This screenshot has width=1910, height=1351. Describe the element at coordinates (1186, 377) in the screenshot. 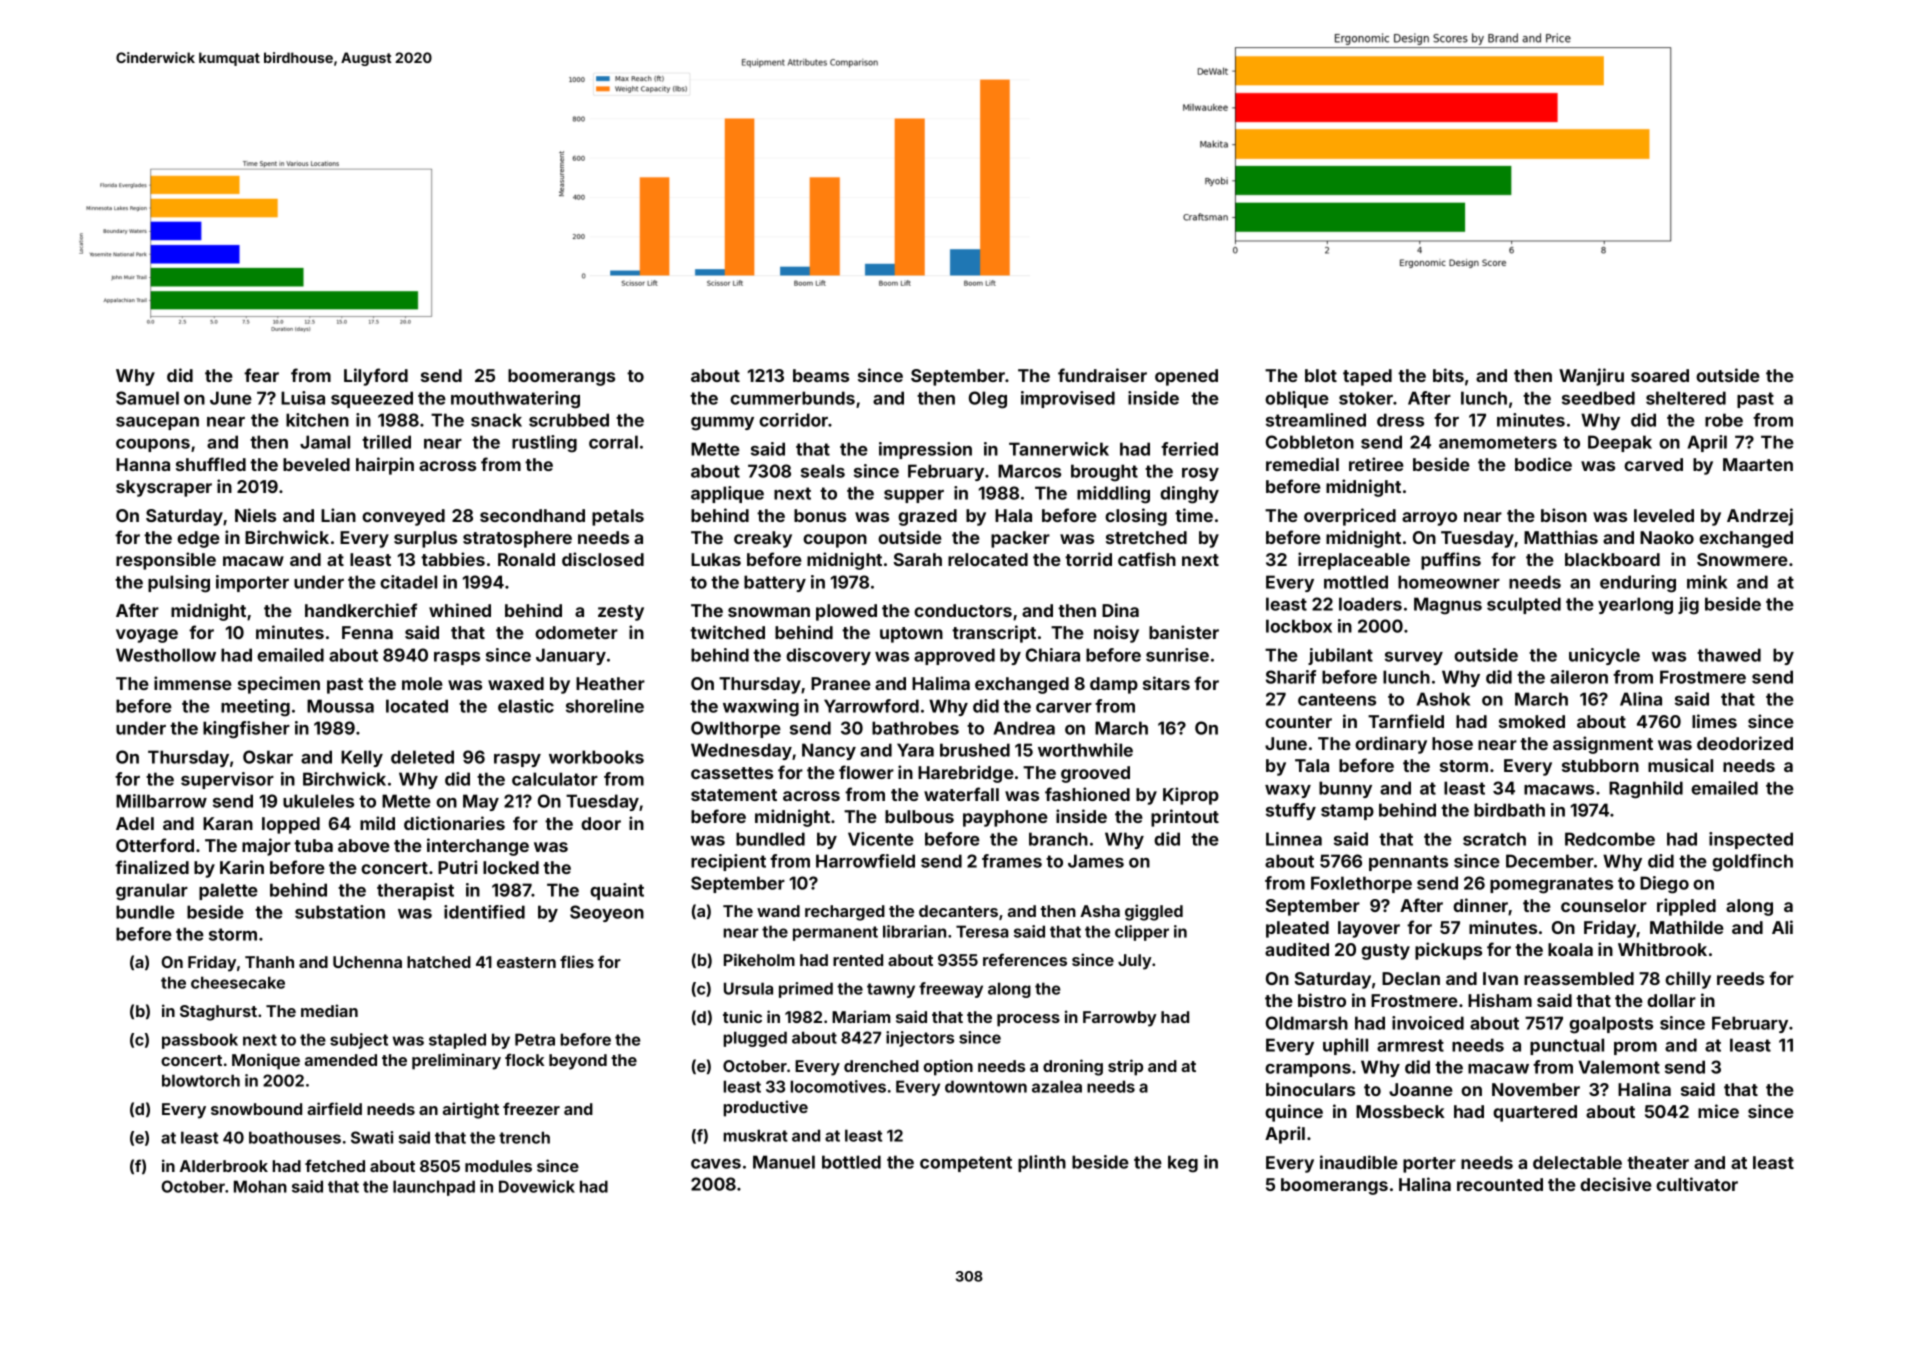

I see `opened` at that location.
